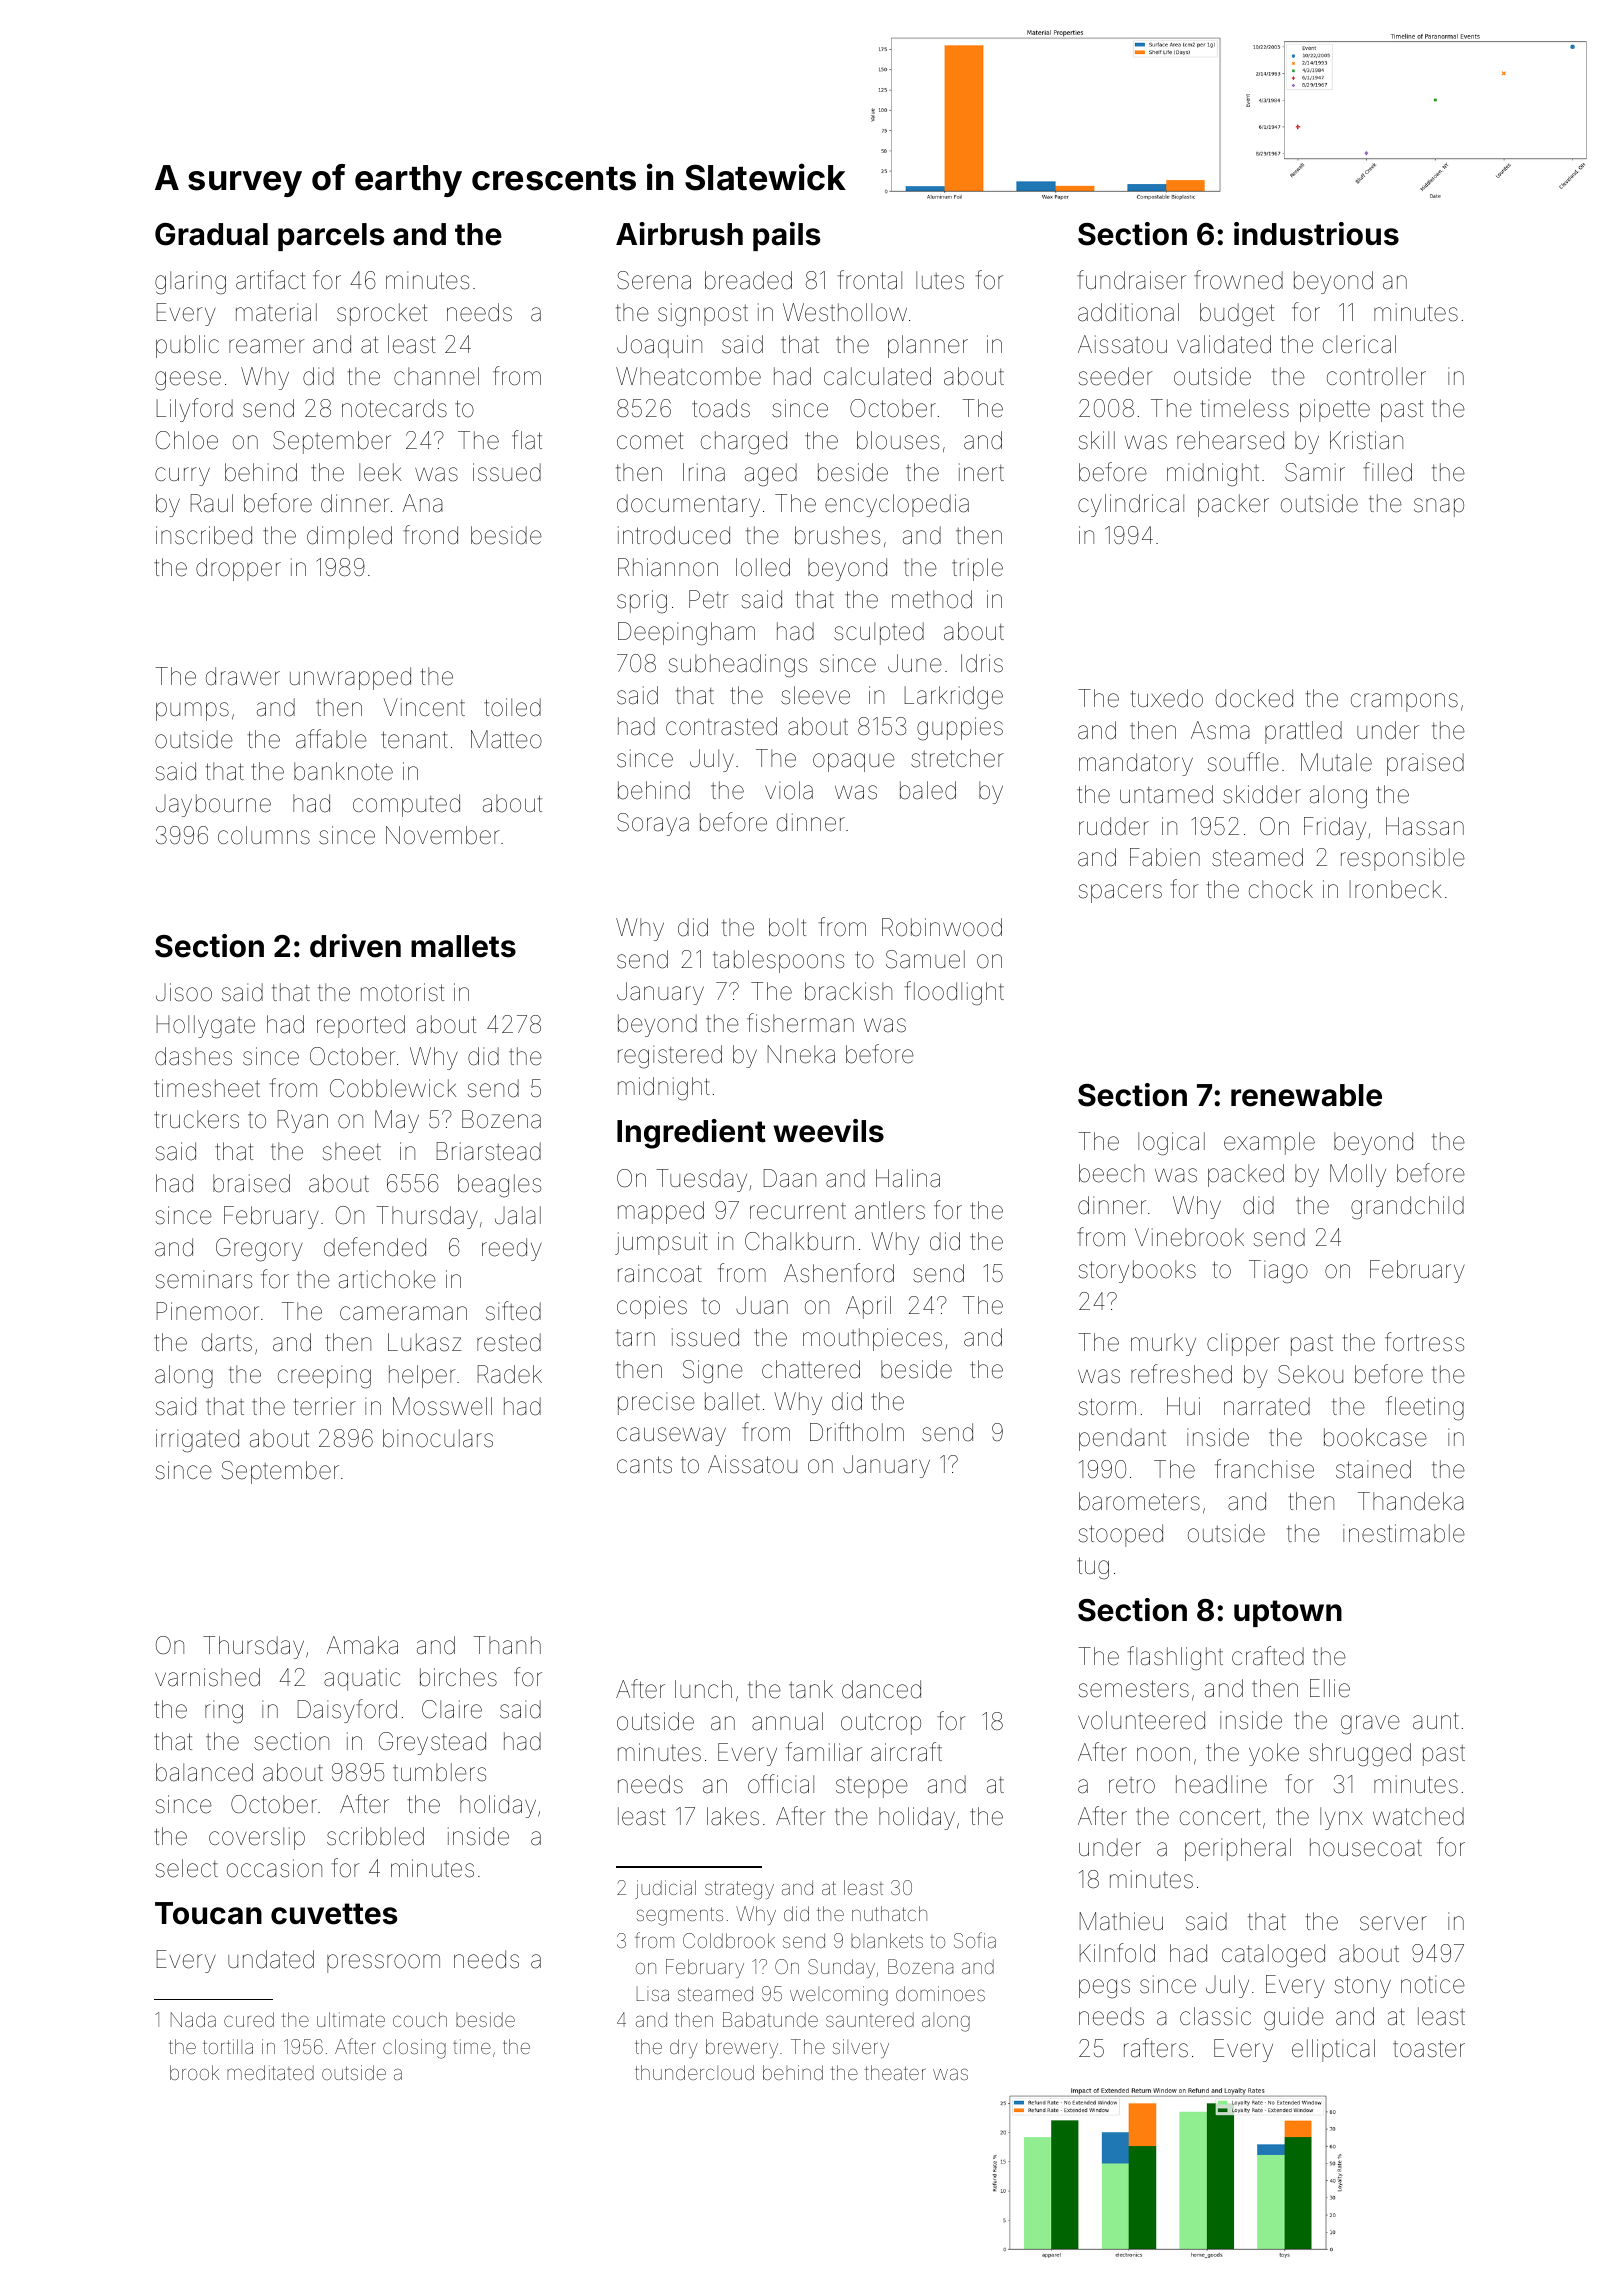  I want to click on Babatunde, so click(770, 2019).
